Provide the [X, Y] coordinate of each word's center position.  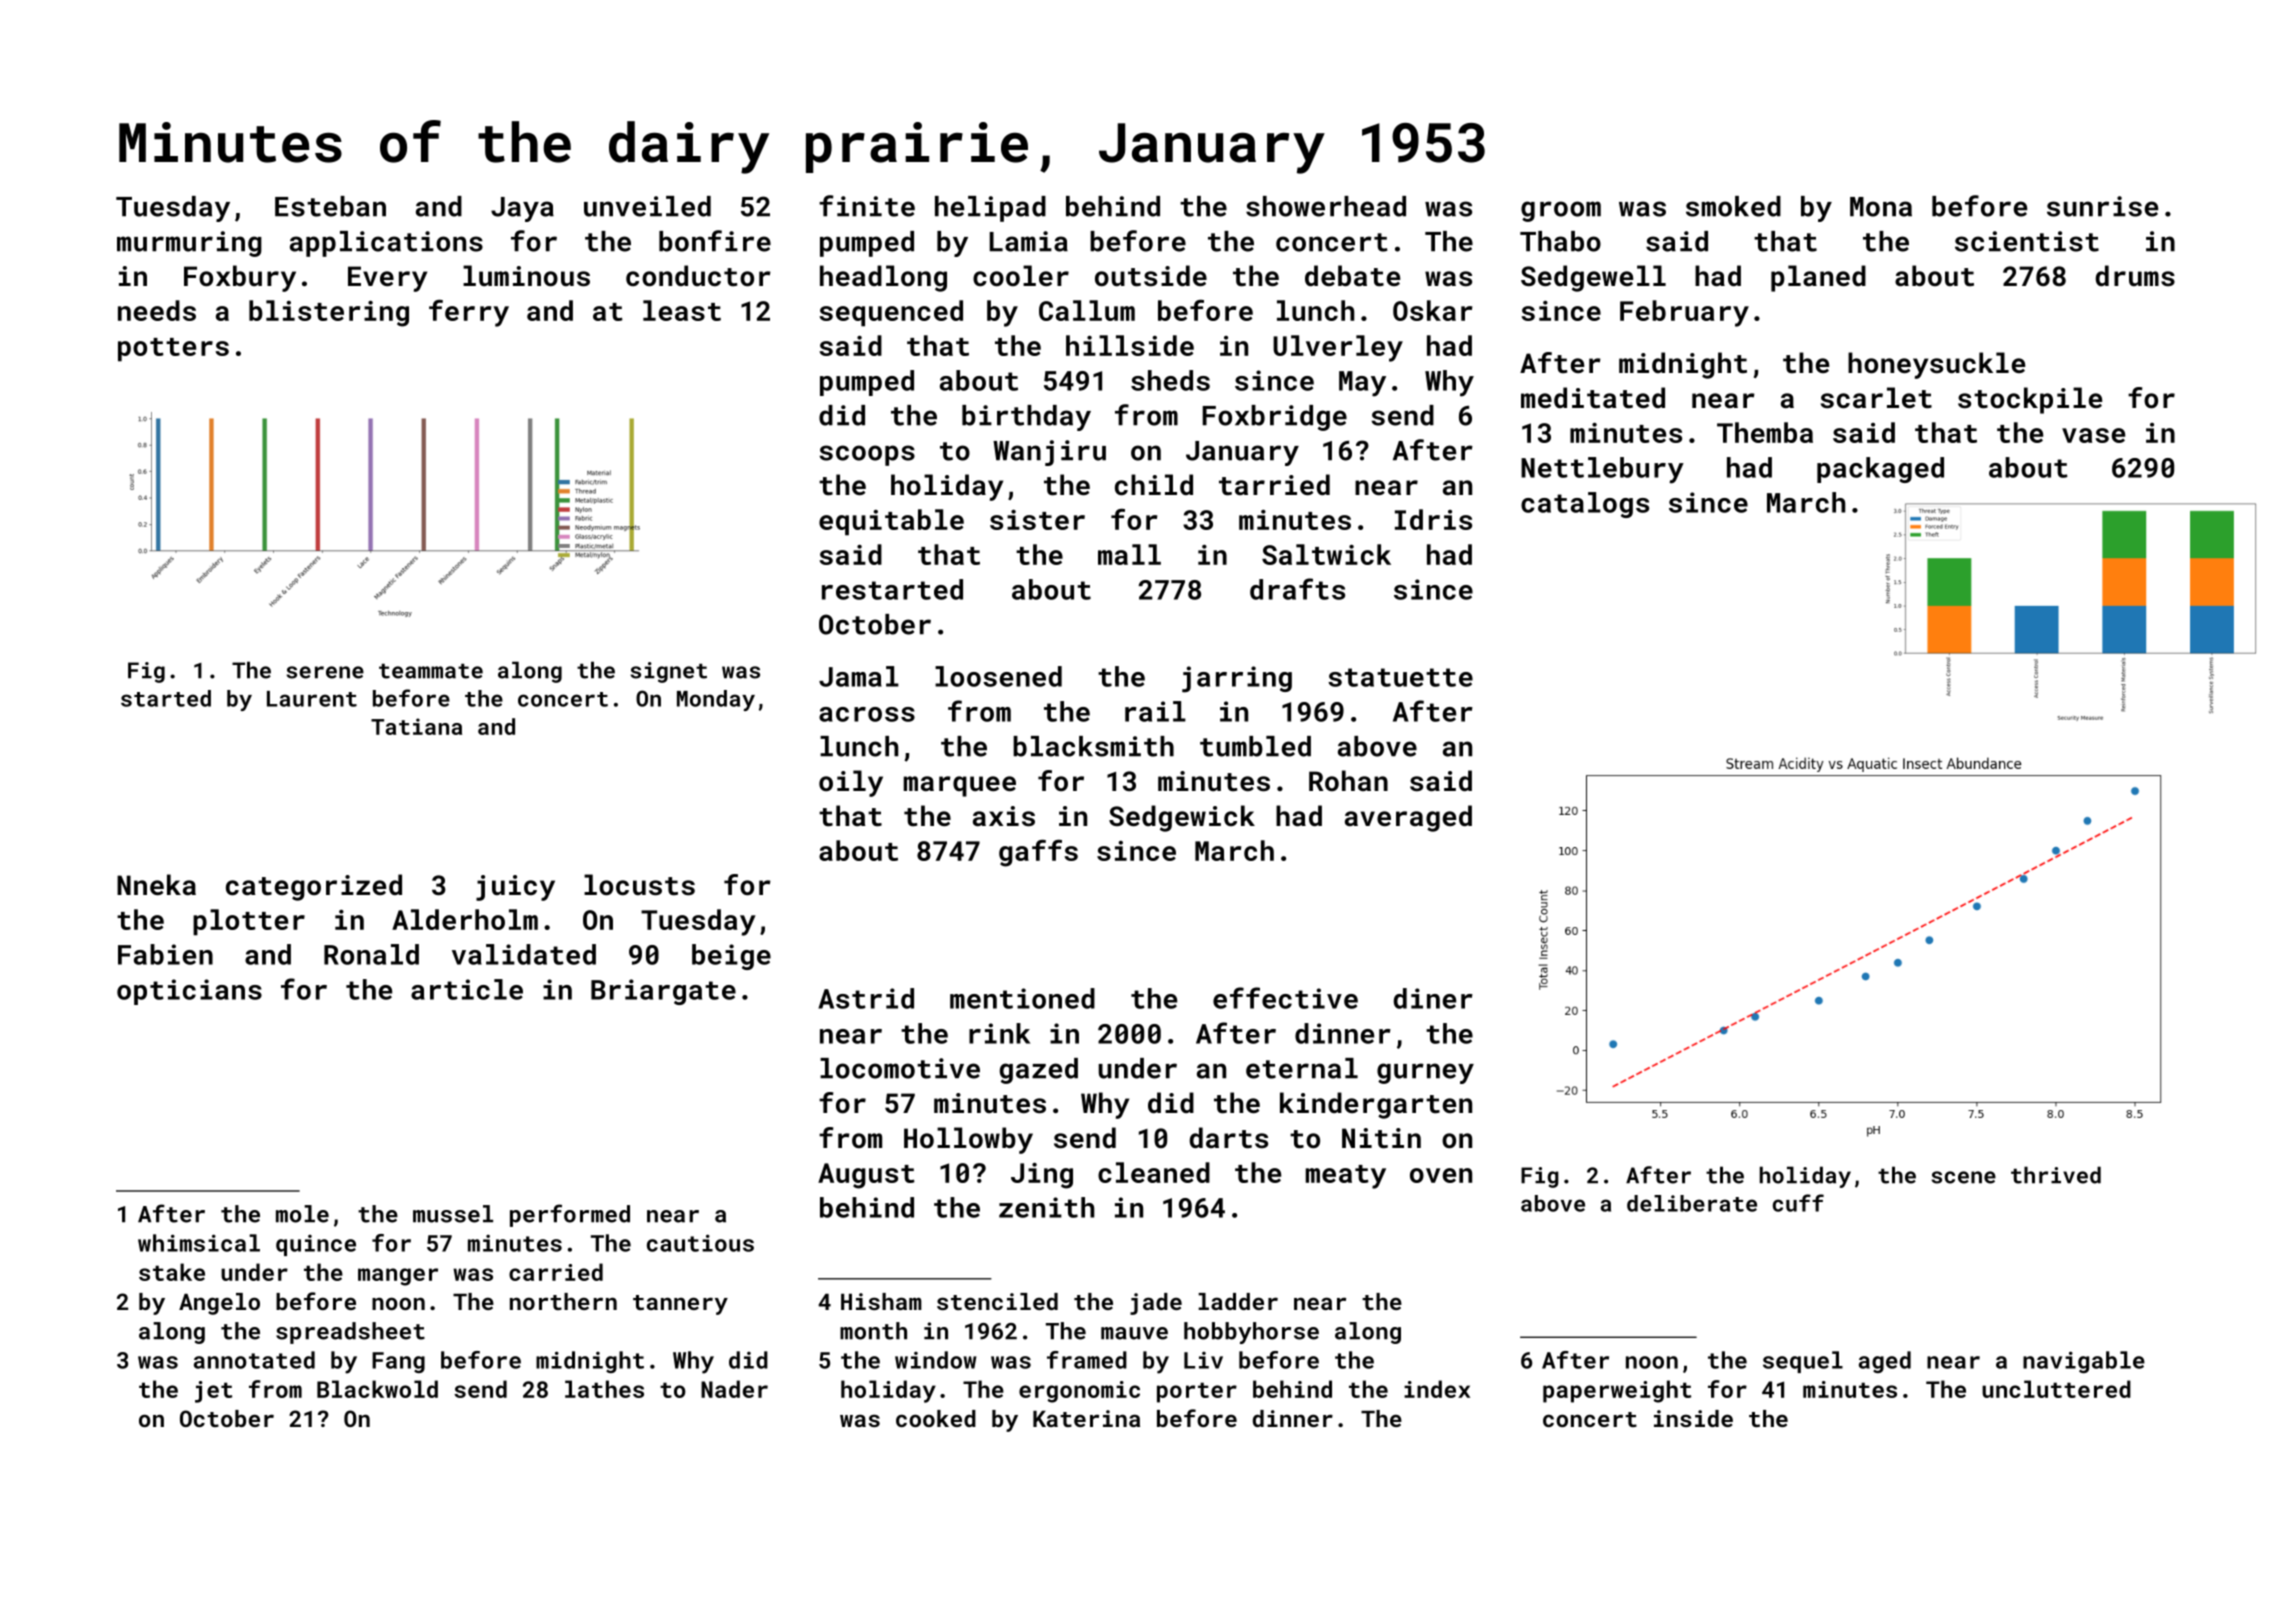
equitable [891, 522]
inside [1693, 1418]
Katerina [1086, 1418]
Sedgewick [1182, 818]
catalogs [1585, 505]
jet [213, 1392]
